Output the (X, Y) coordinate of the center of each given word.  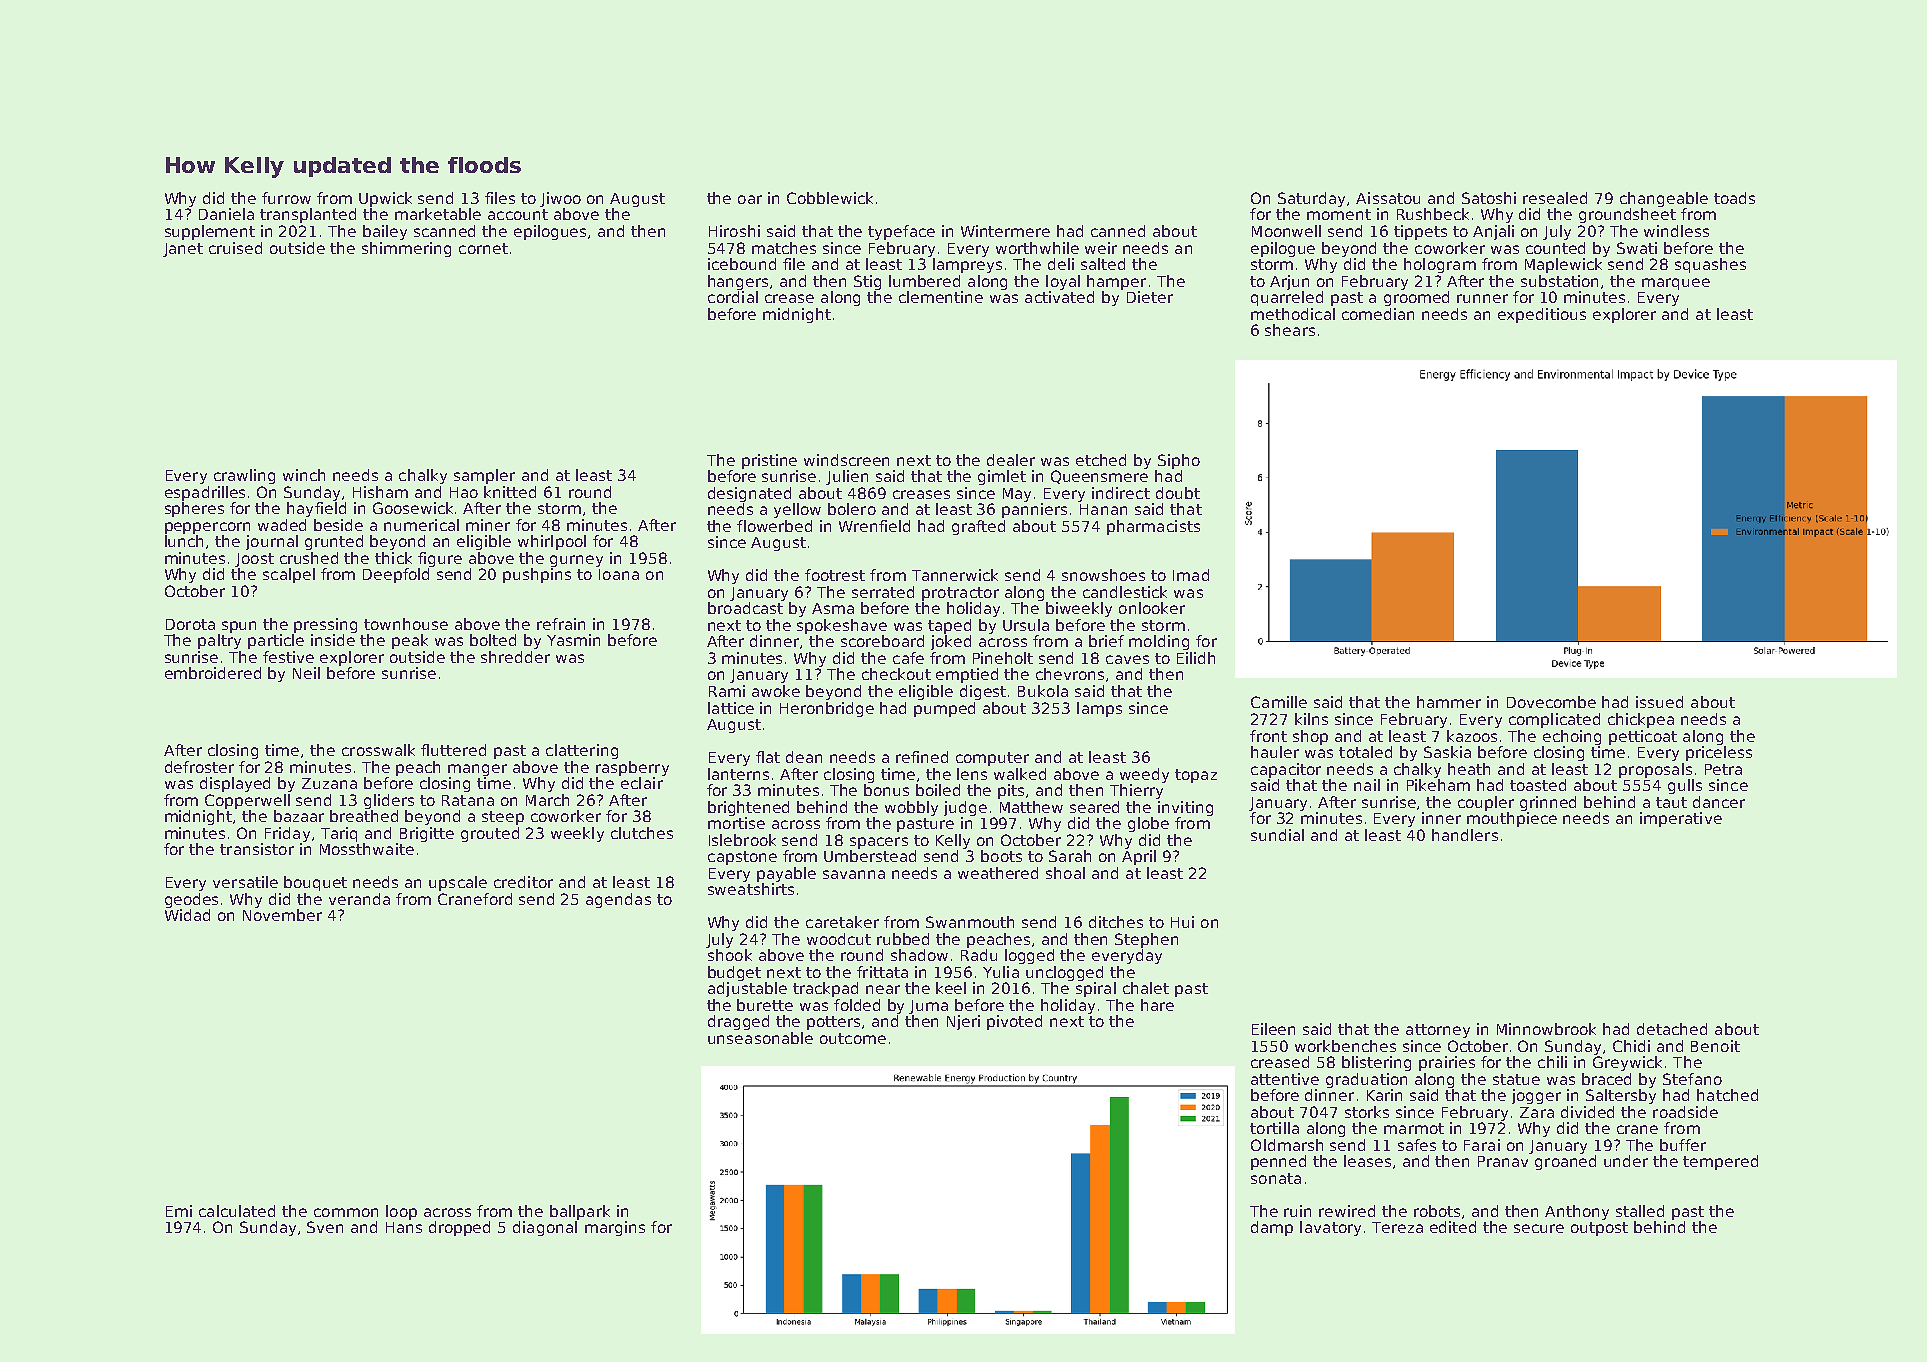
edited (1453, 1227)
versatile (245, 882)
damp (1272, 1228)
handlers (1465, 835)
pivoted (1014, 1022)
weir (1101, 248)
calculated (237, 1211)
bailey (385, 232)
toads (1734, 198)
